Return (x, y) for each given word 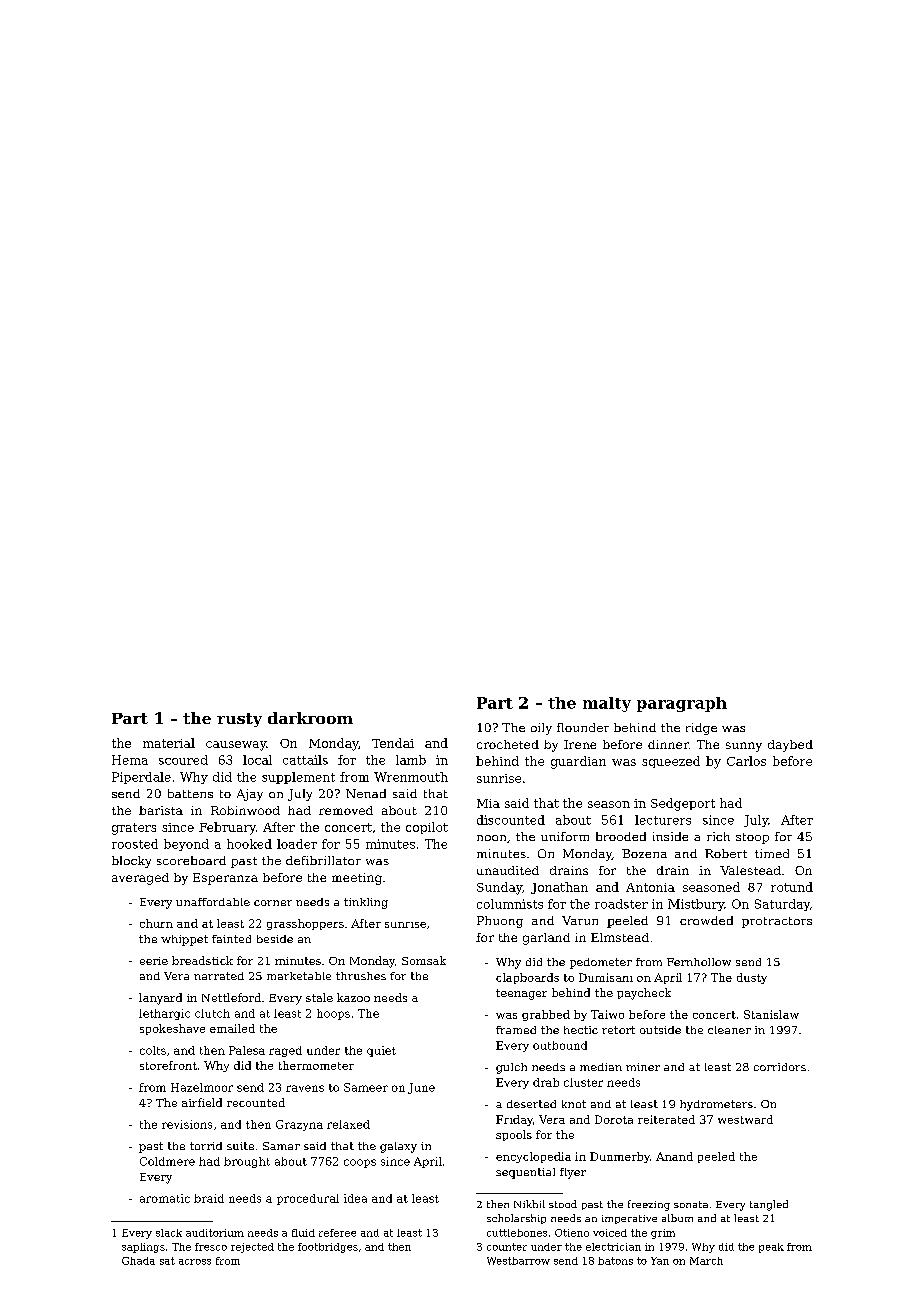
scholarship (516, 1219)
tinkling (366, 903)
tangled (769, 1205)
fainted (231, 939)
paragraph (682, 704)
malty (607, 704)
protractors (777, 922)
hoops (333, 1014)
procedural (308, 1199)
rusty (239, 720)
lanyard (160, 999)
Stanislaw (771, 1014)
